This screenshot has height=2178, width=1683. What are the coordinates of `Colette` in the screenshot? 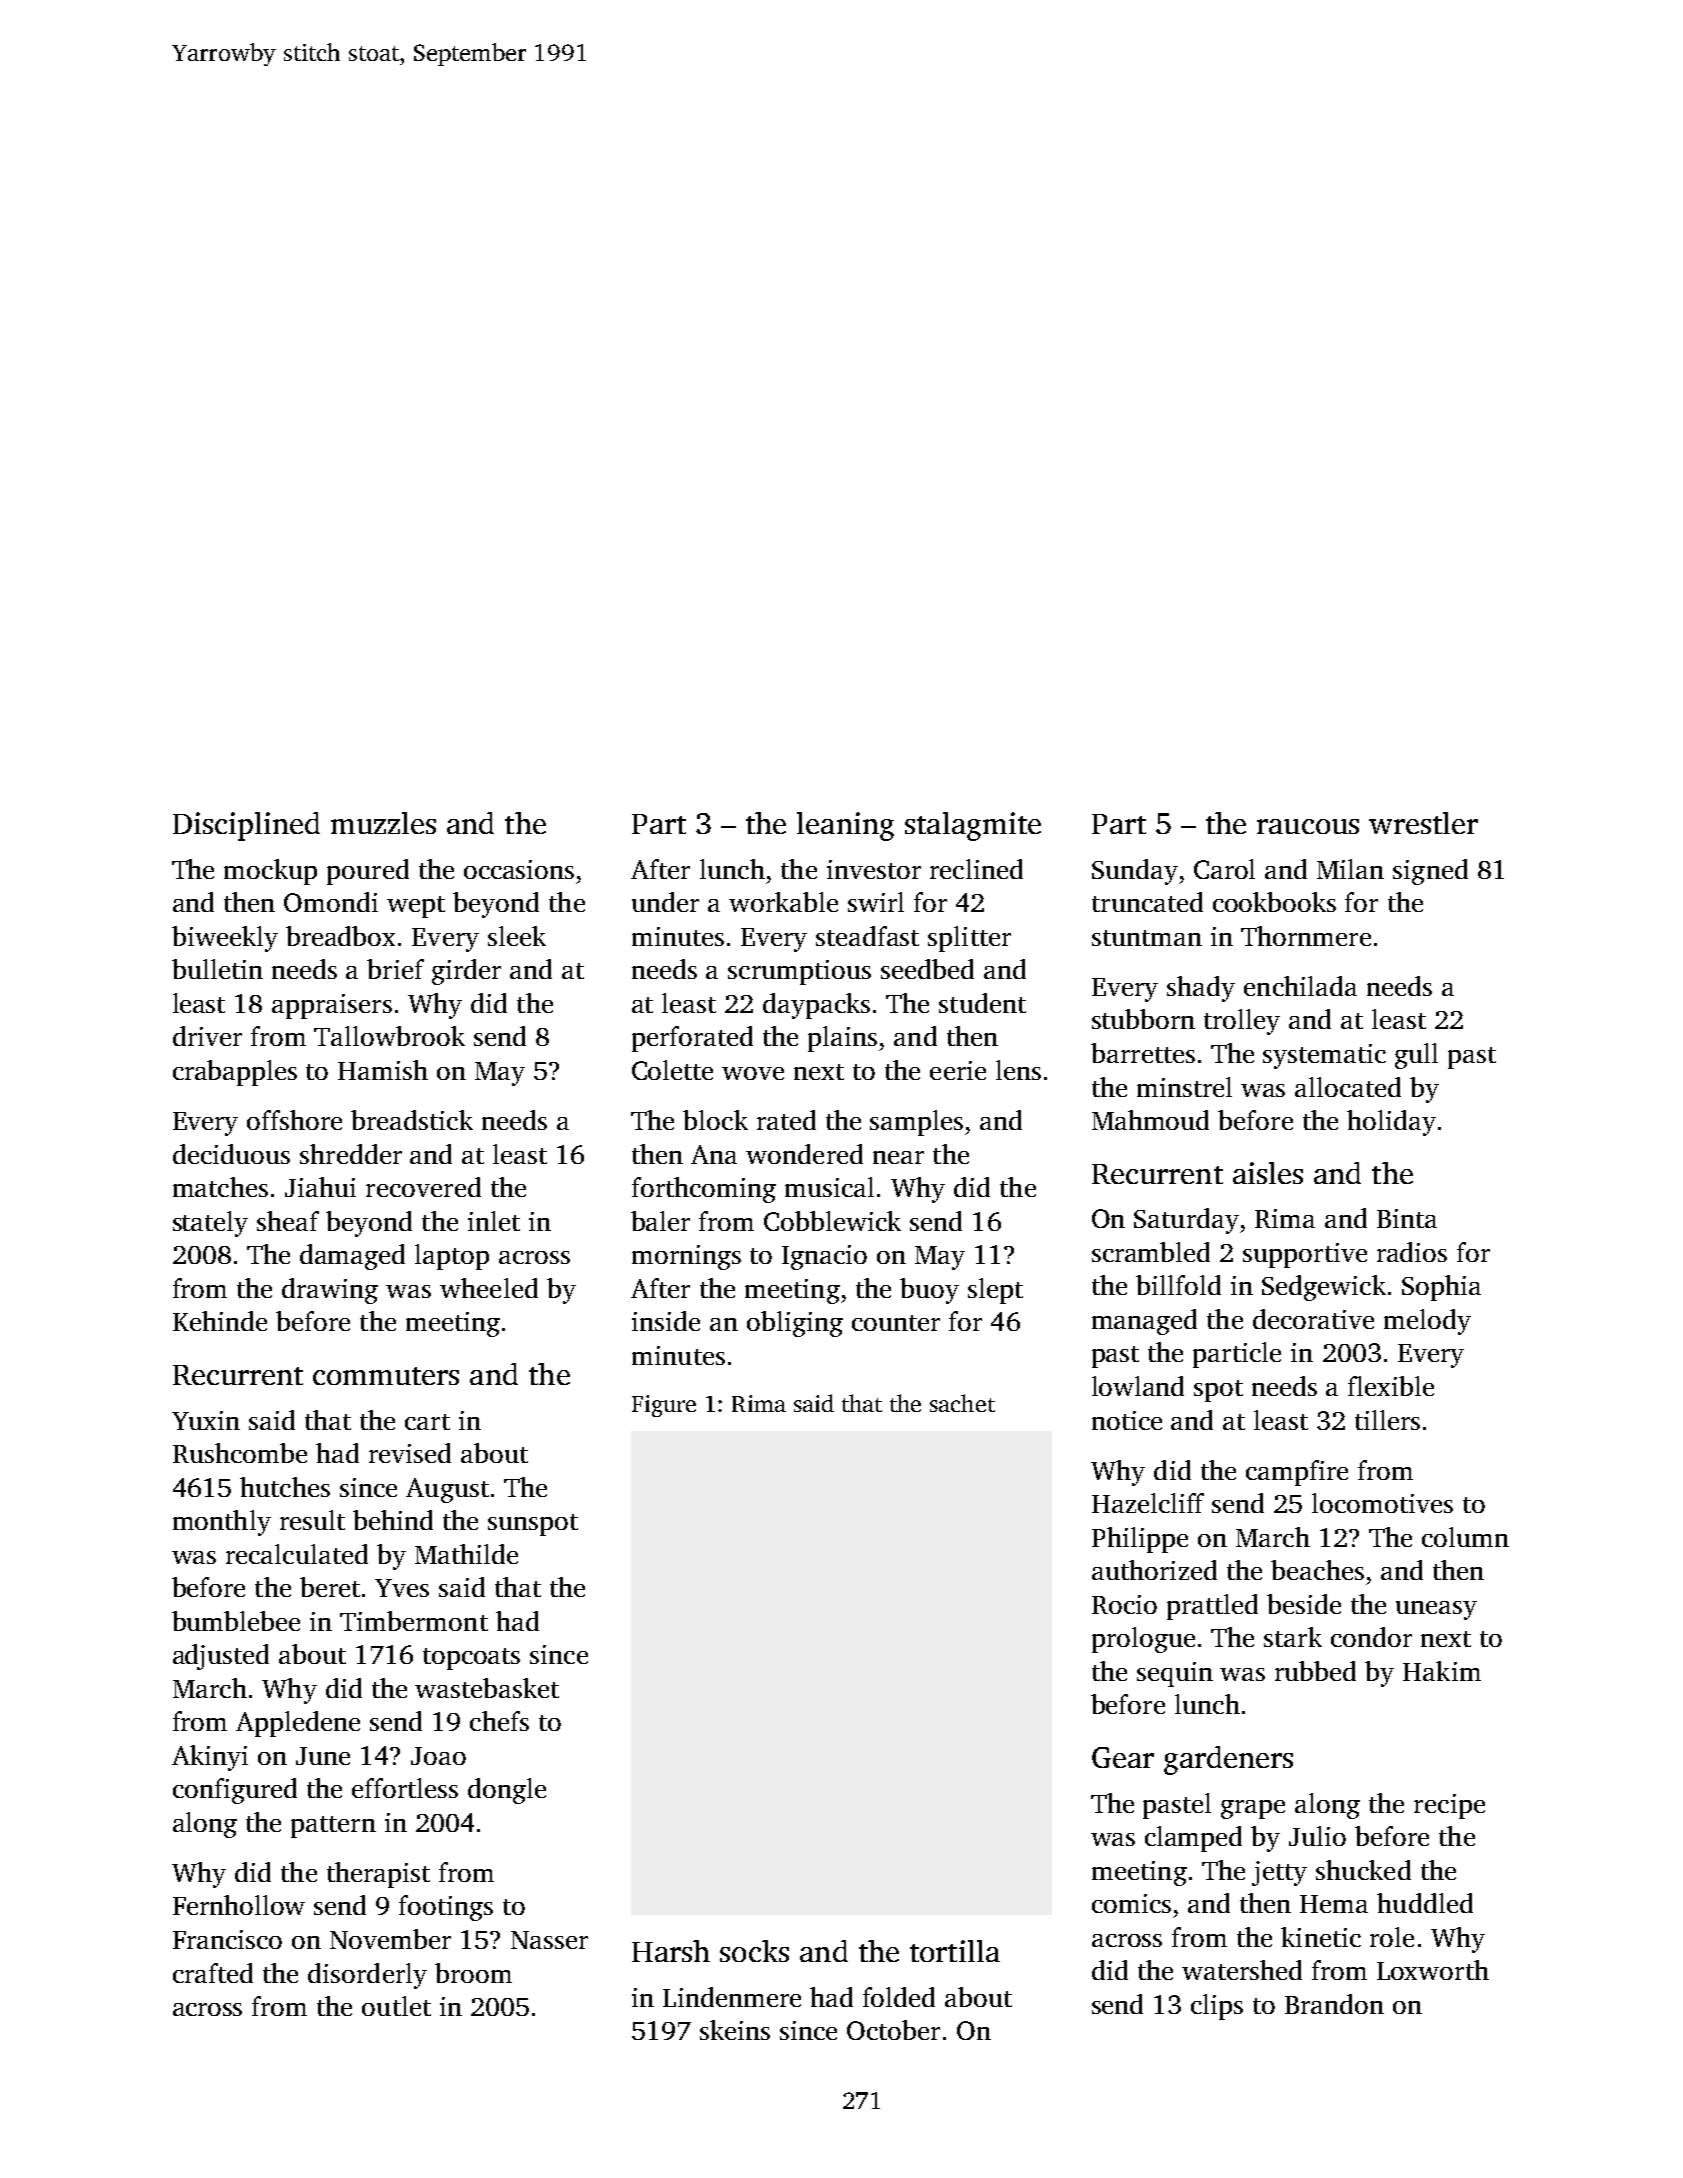 It's located at (672, 1070).
